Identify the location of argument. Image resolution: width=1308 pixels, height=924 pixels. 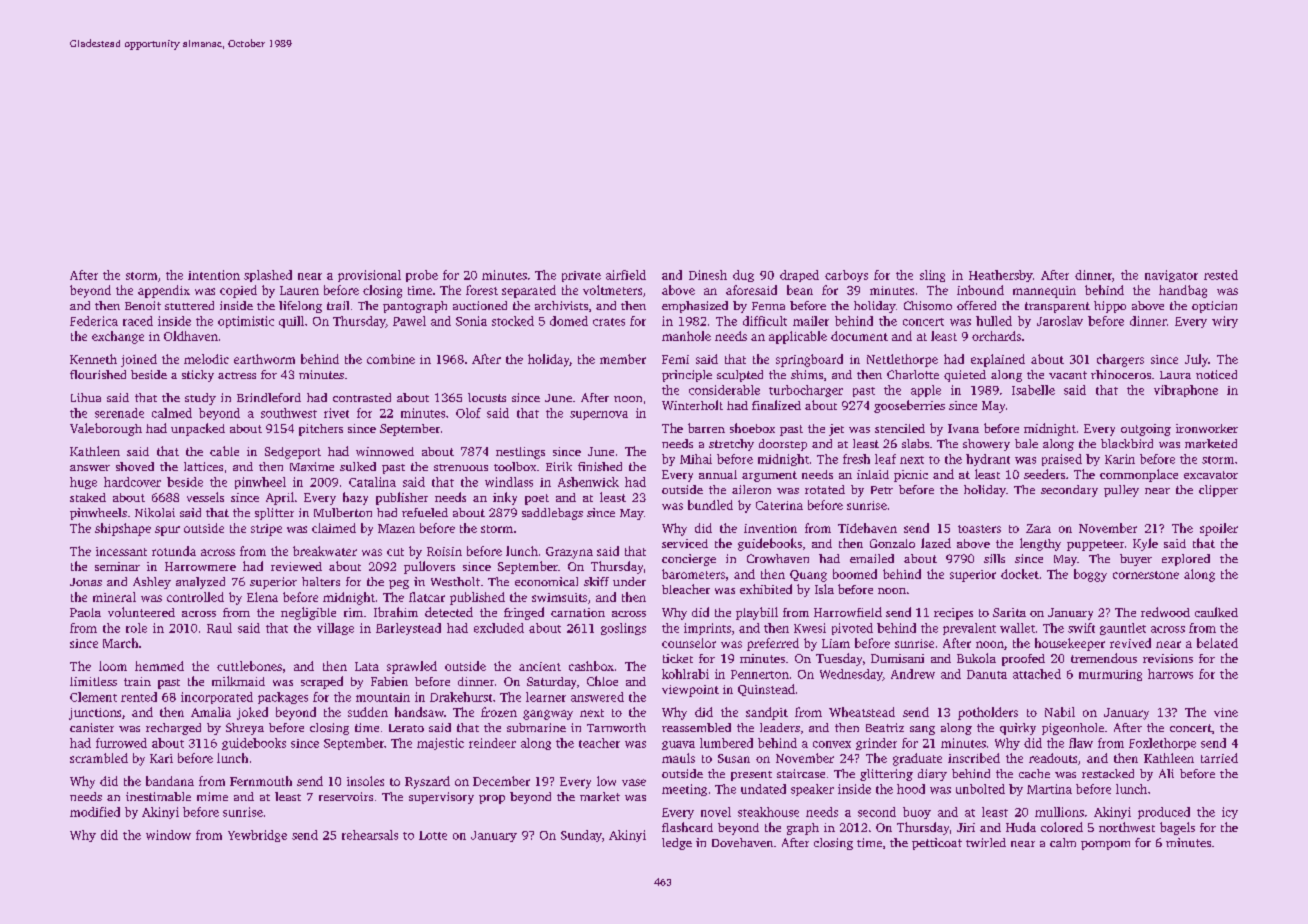
(769, 476).
